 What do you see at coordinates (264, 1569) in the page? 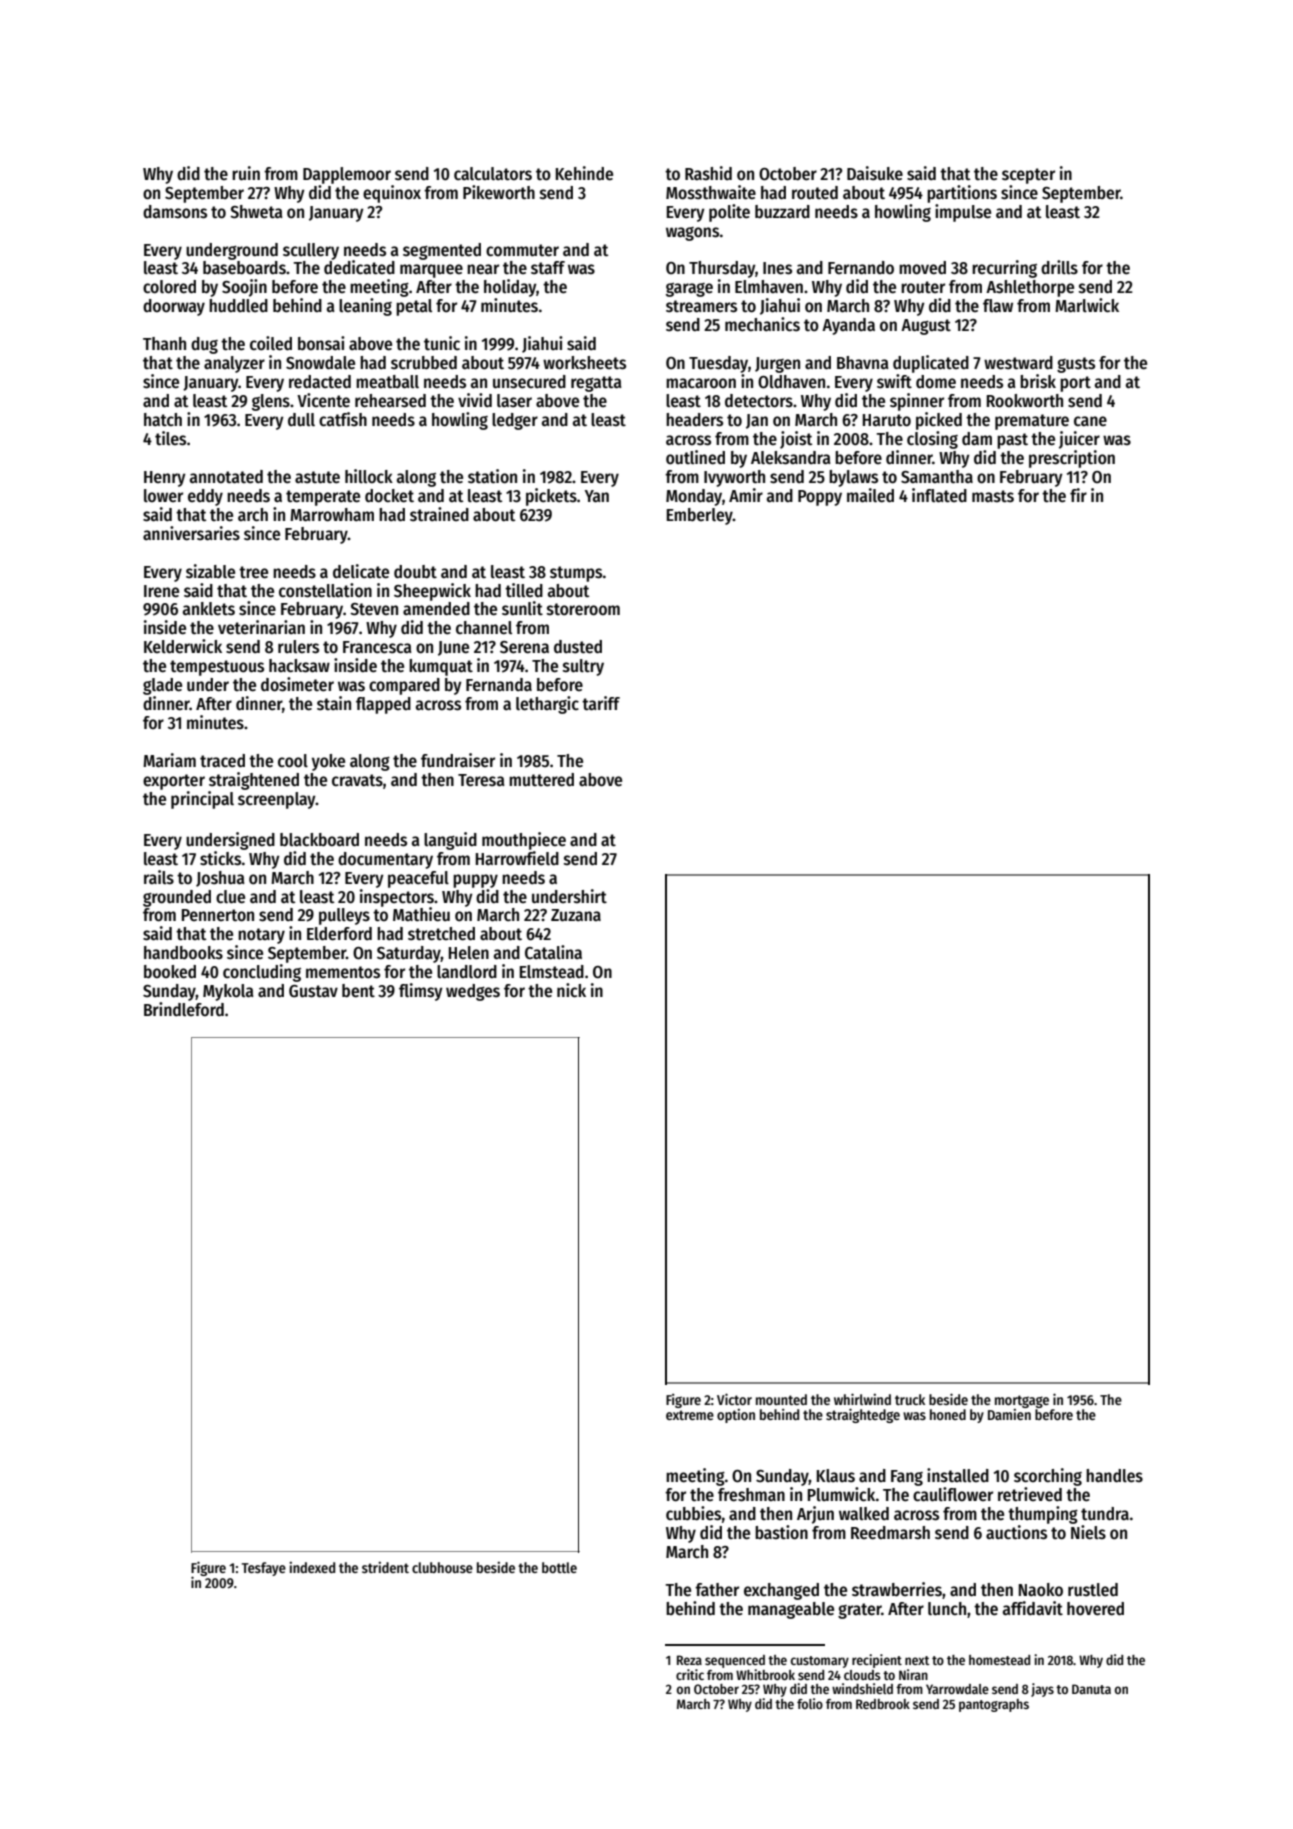
I see `Tesfaye` at bounding box center [264, 1569].
